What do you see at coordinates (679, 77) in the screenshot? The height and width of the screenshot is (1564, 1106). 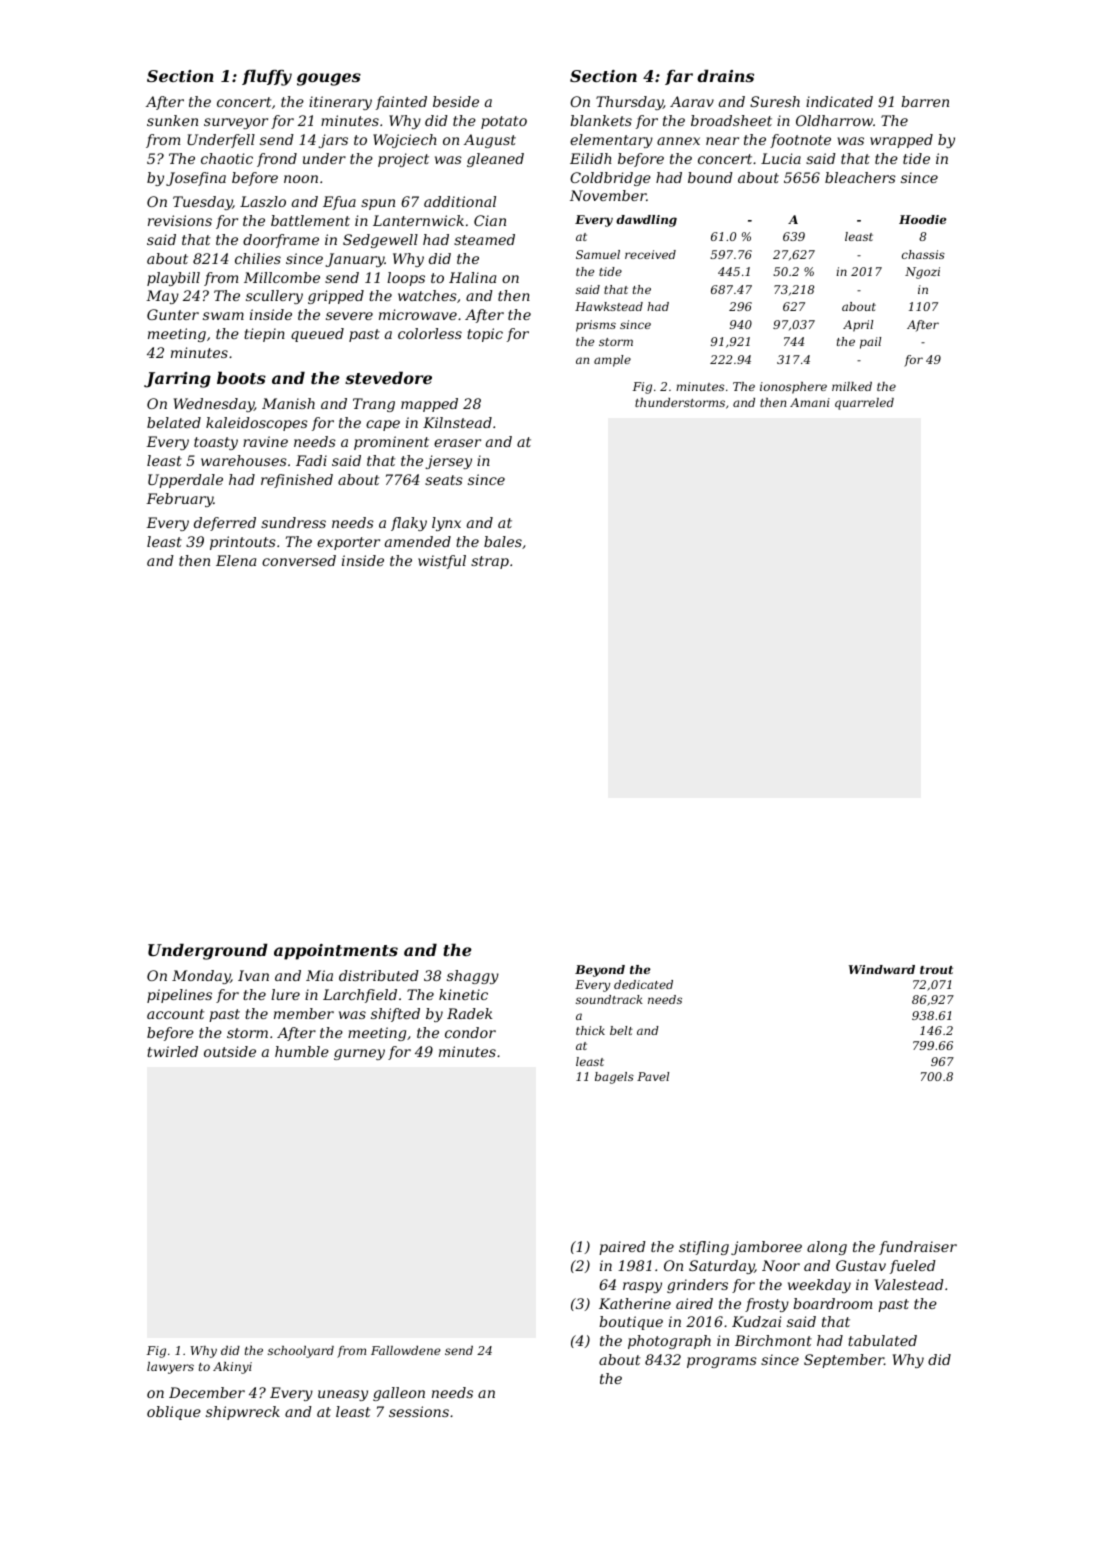 I see `far` at bounding box center [679, 77].
